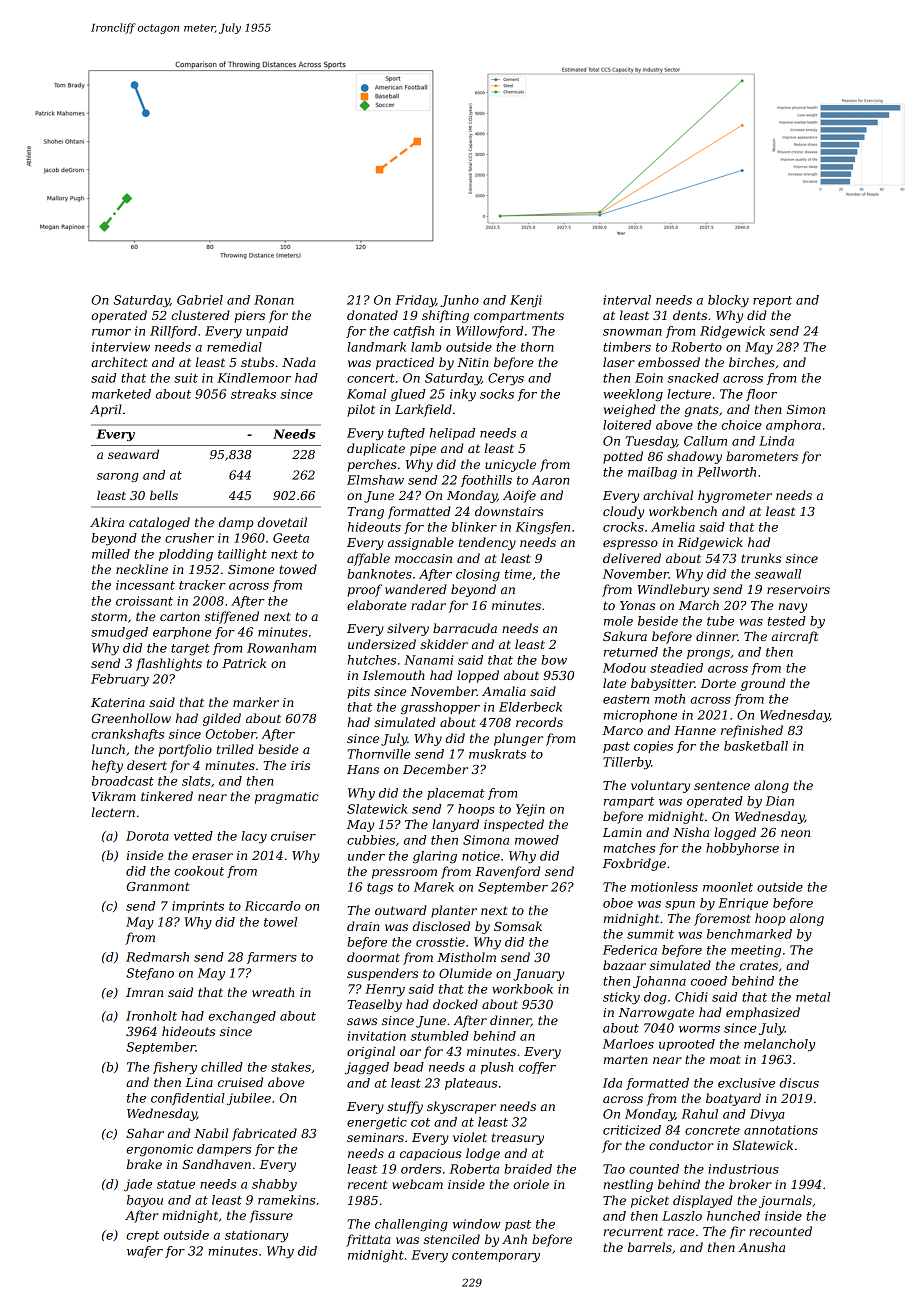 The height and width of the document is (1308, 924). I want to click on birches, so click(752, 362).
